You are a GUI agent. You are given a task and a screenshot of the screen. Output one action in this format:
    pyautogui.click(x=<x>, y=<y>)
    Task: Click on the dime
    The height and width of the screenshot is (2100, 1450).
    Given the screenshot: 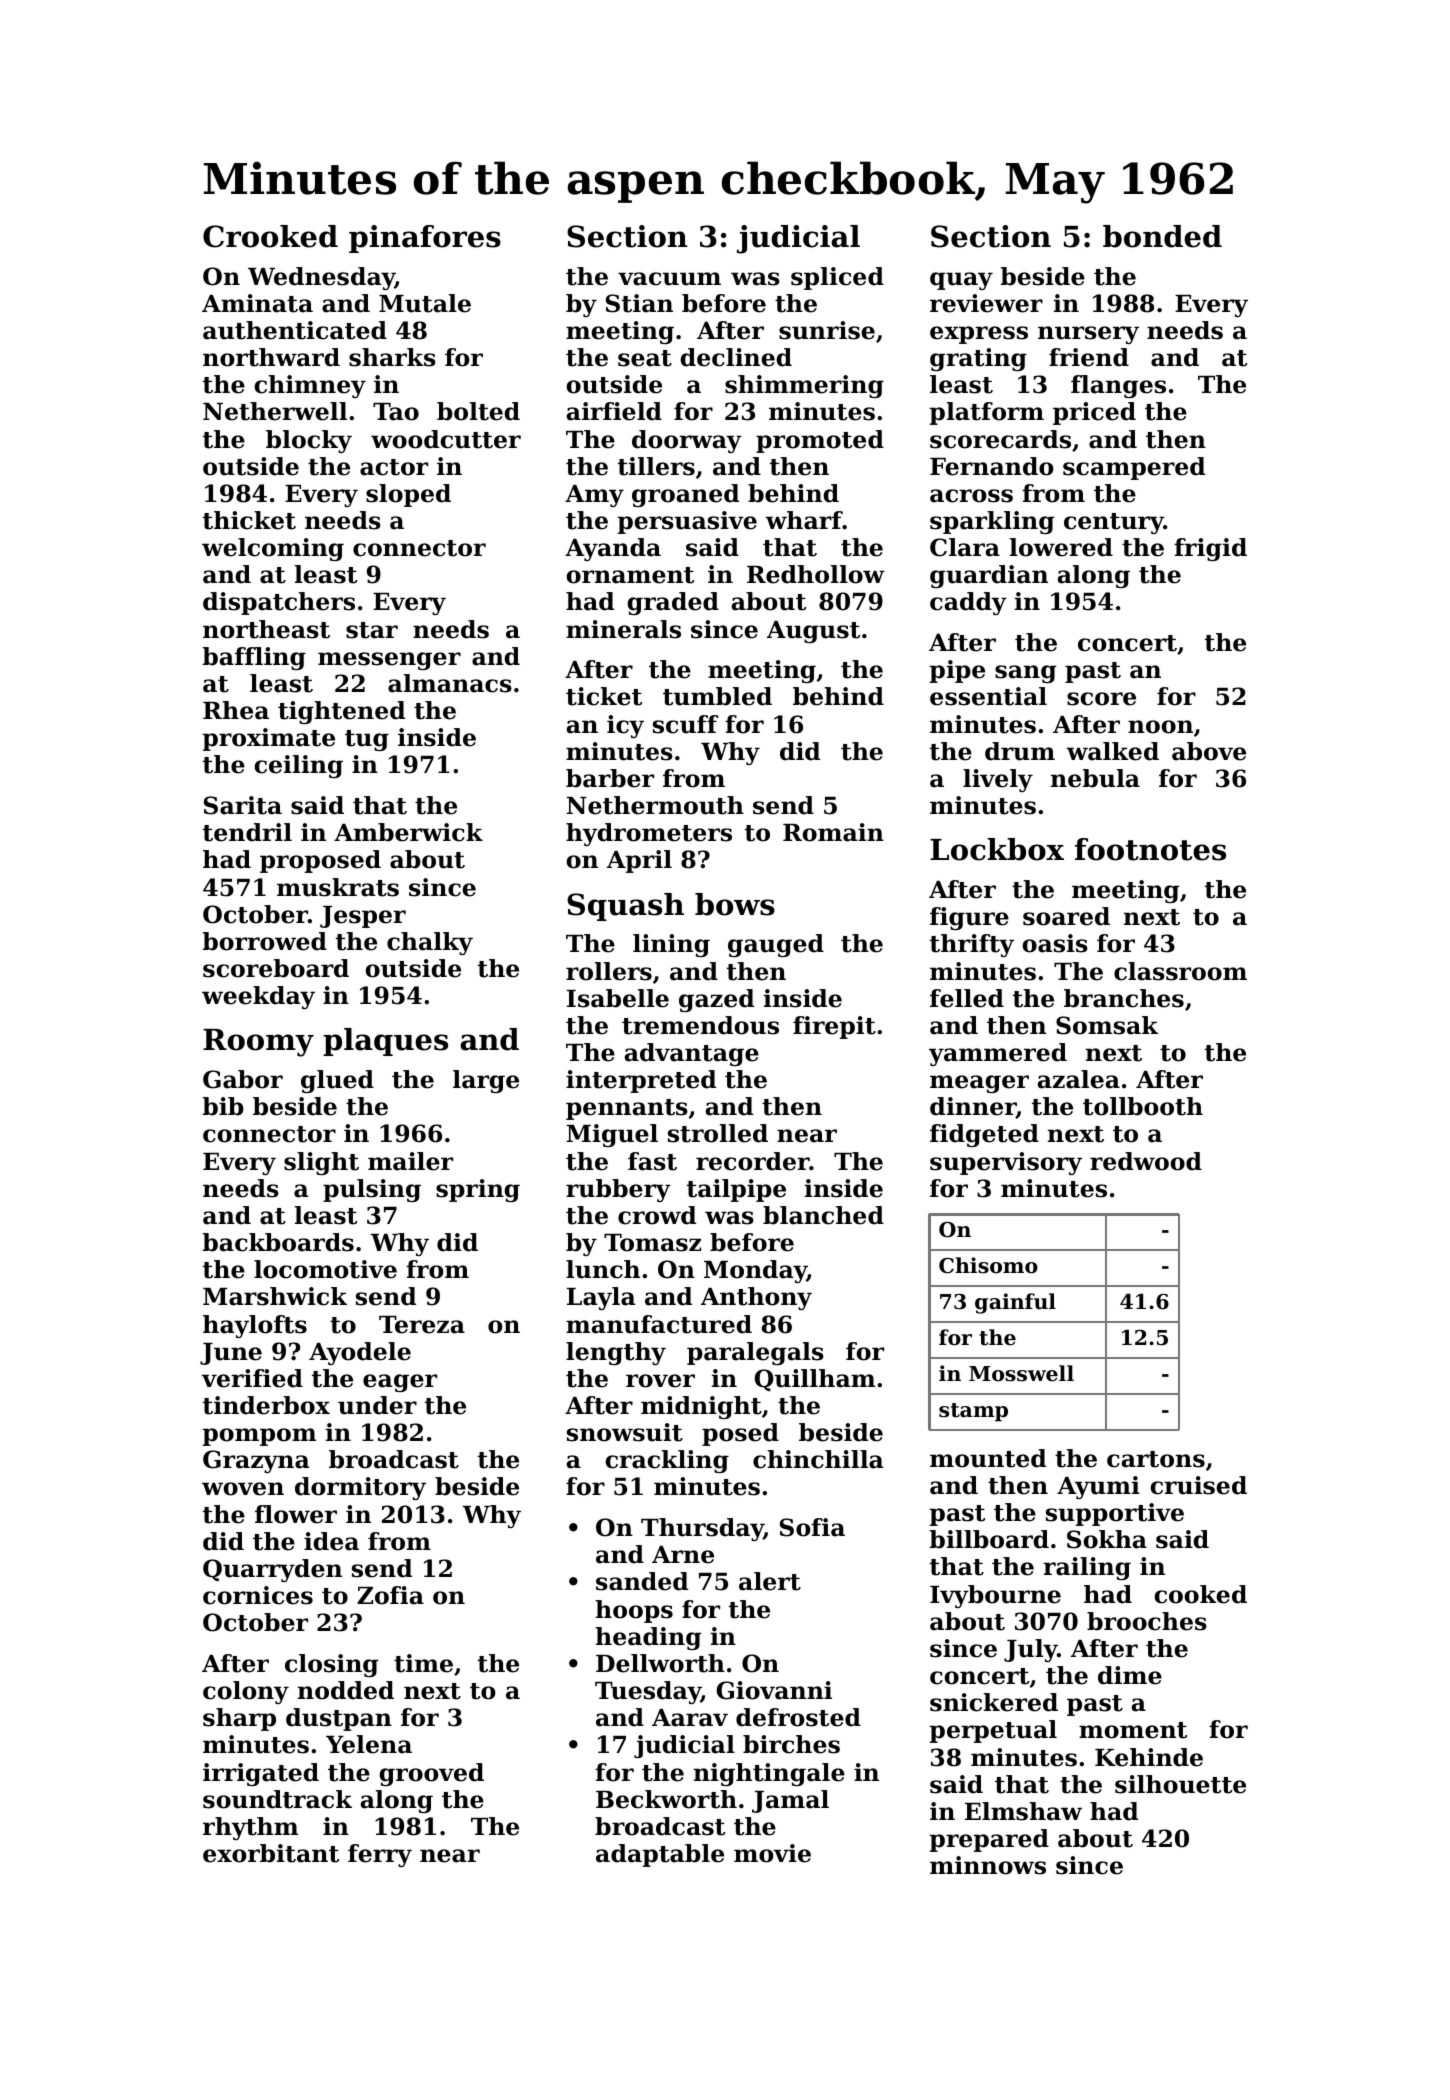 What is the action you would take?
    pyautogui.click(x=1130, y=1675)
